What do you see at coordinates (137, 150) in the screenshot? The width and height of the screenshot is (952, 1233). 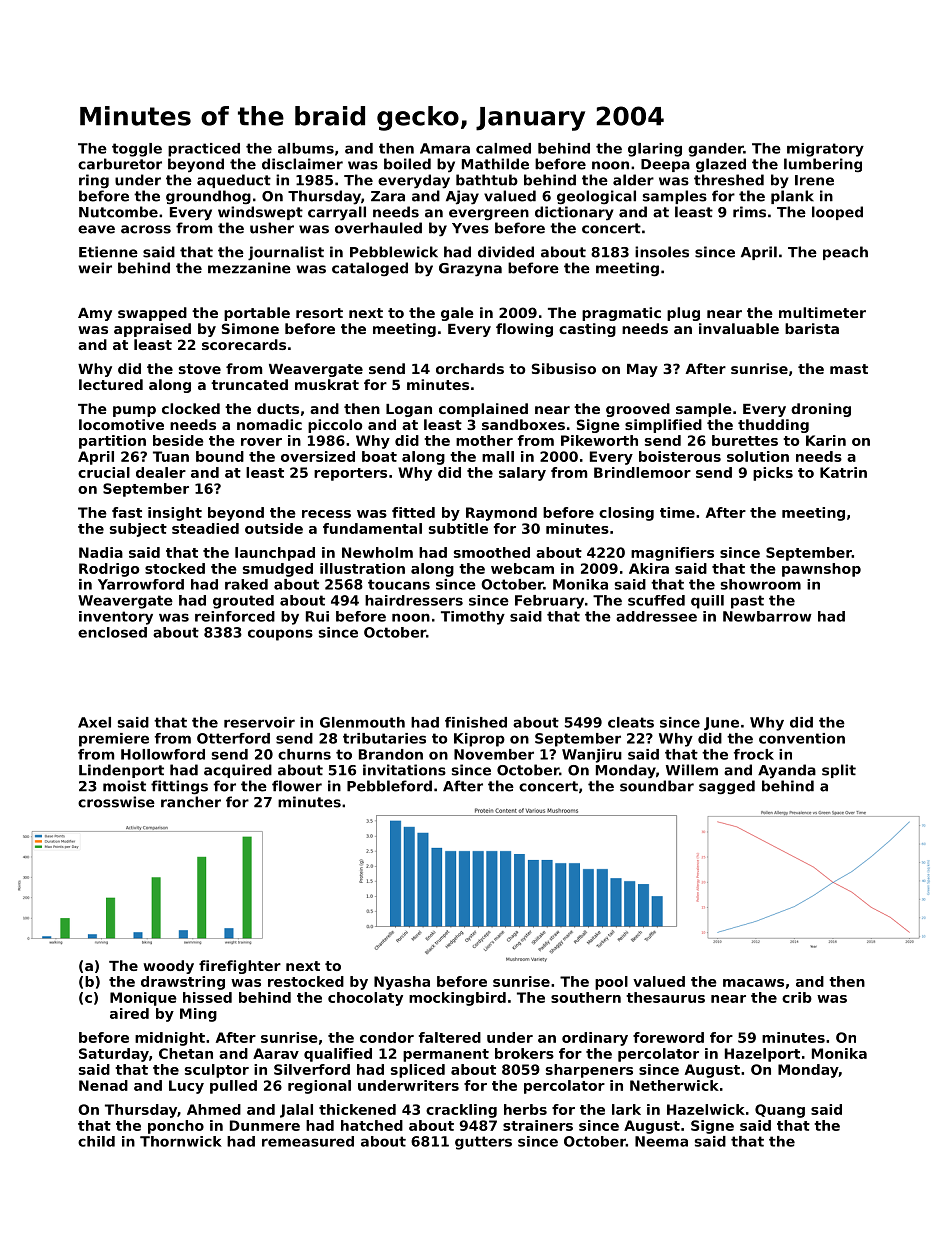 I see `toggle` at bounding box center [137, 150].
